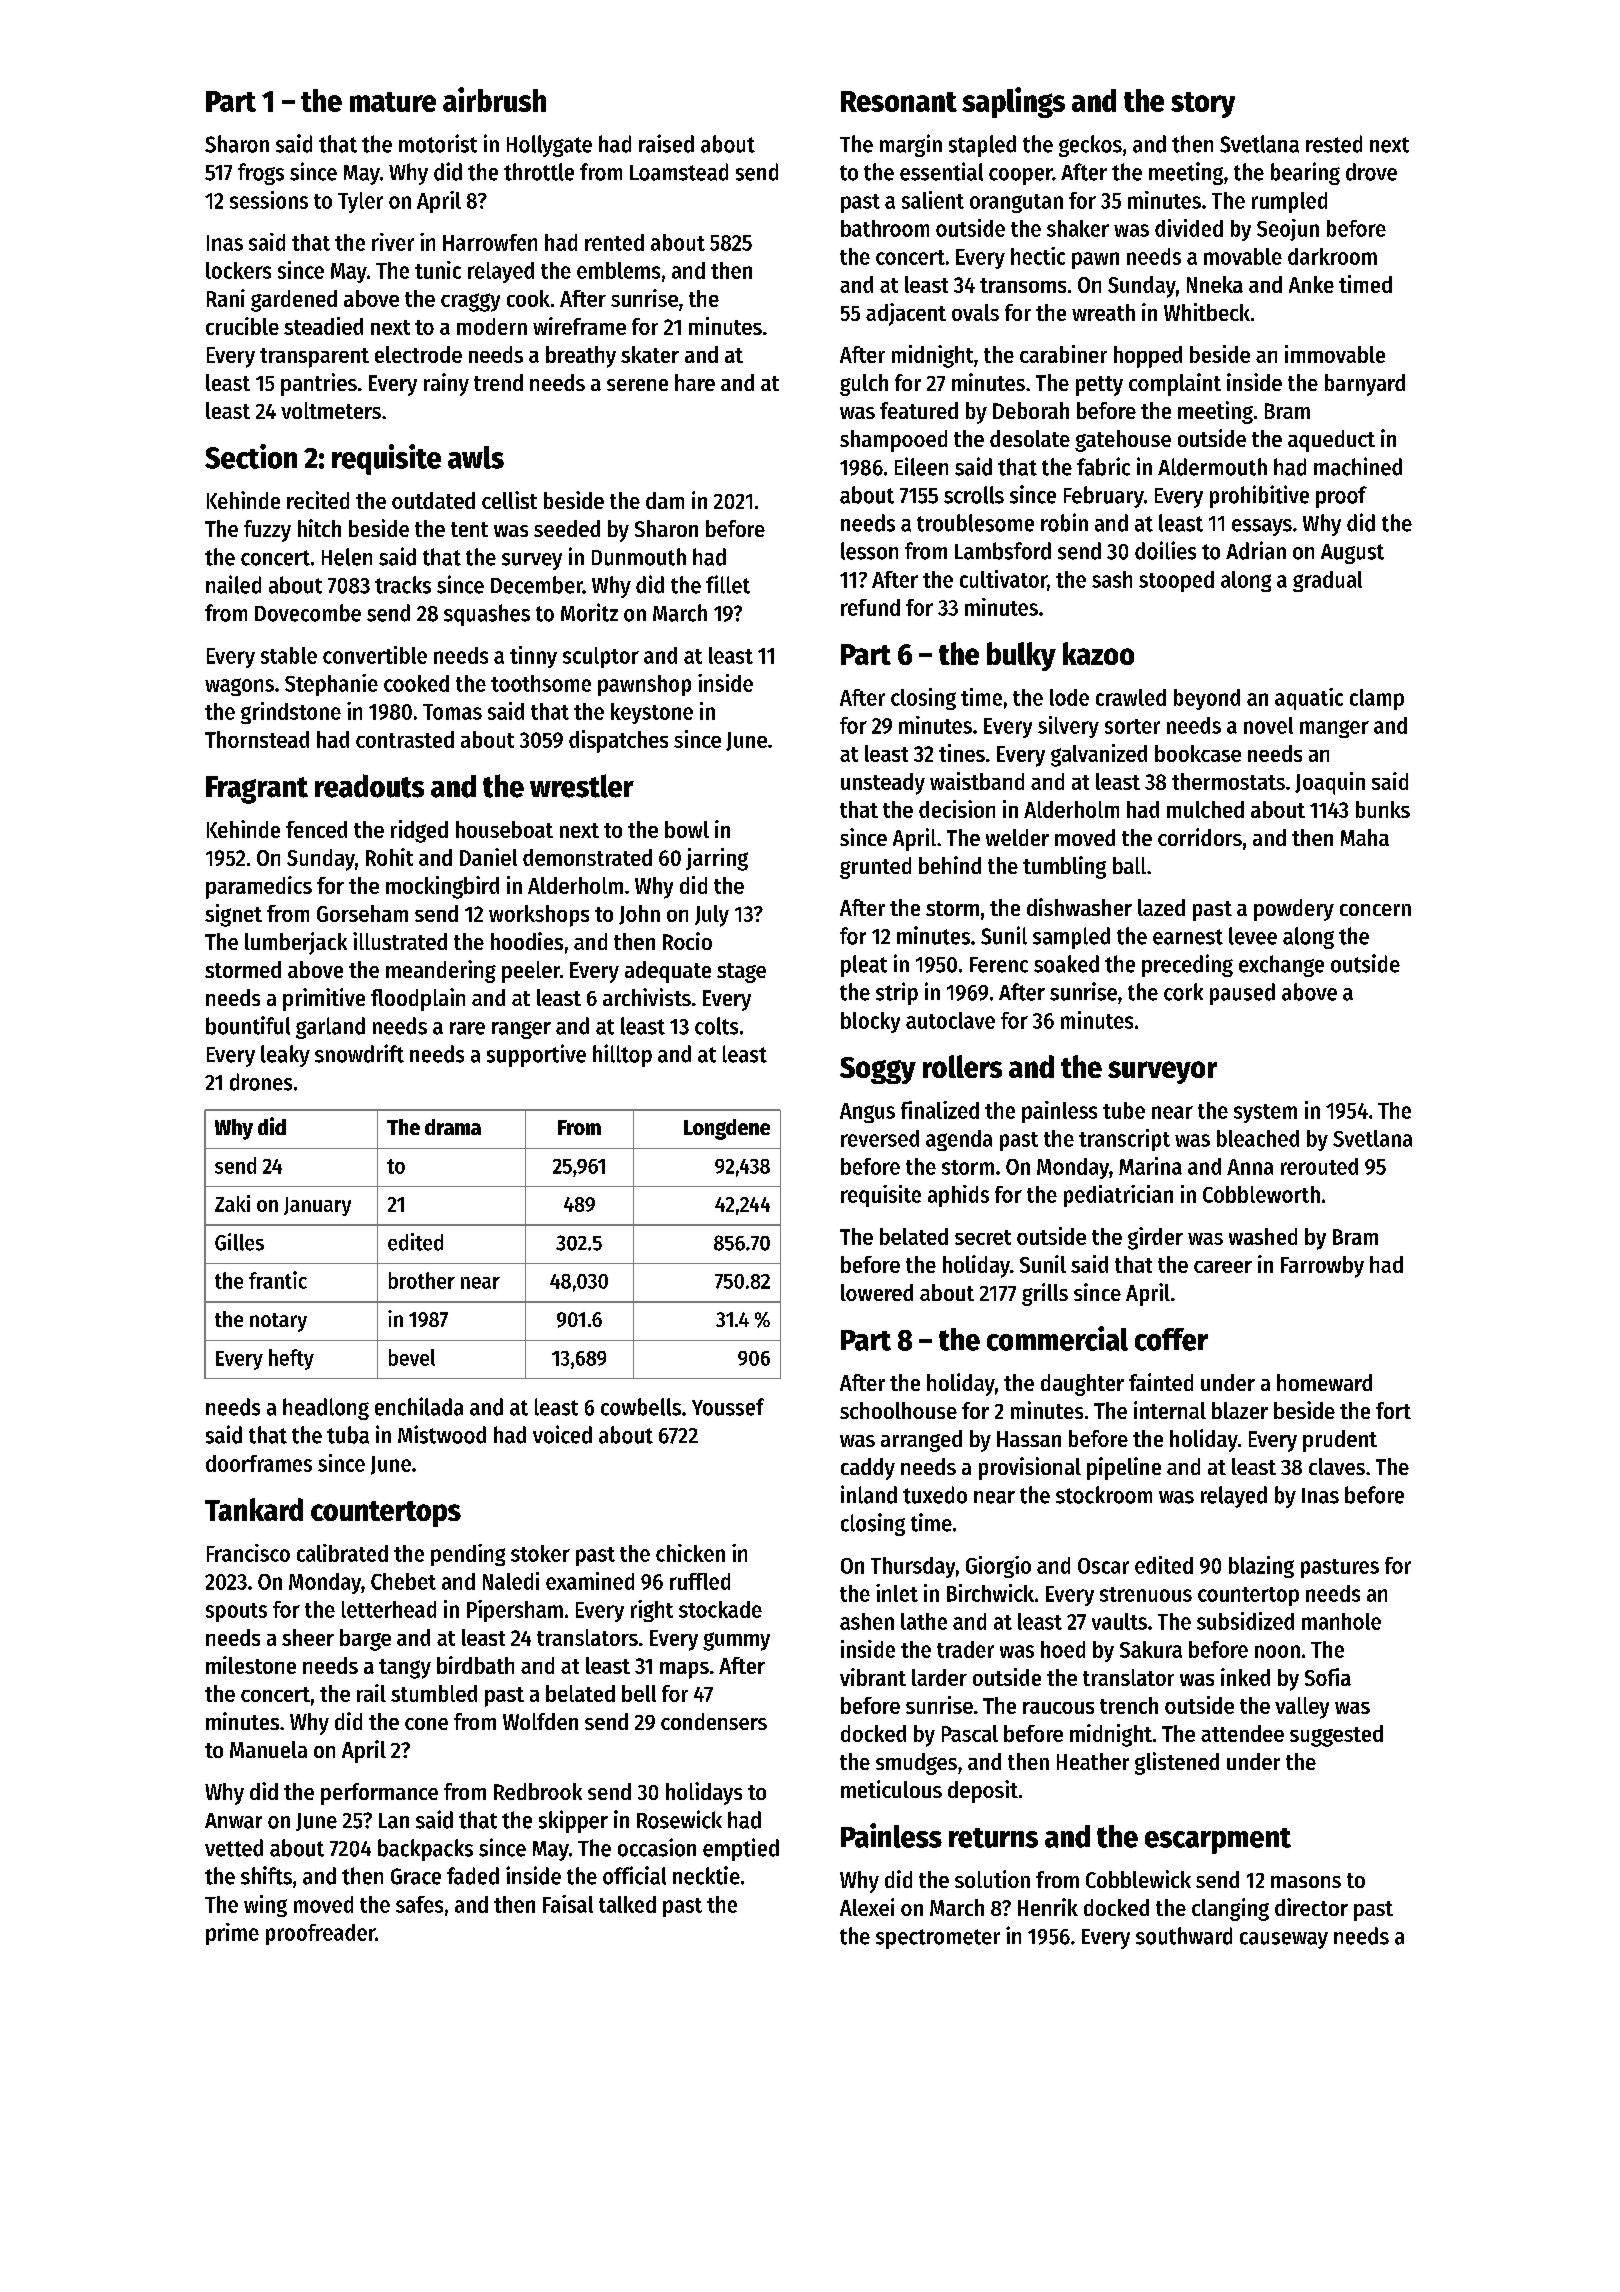 This page has width=1620, height=2292. I want to click on adequate, so click(668, 972).
